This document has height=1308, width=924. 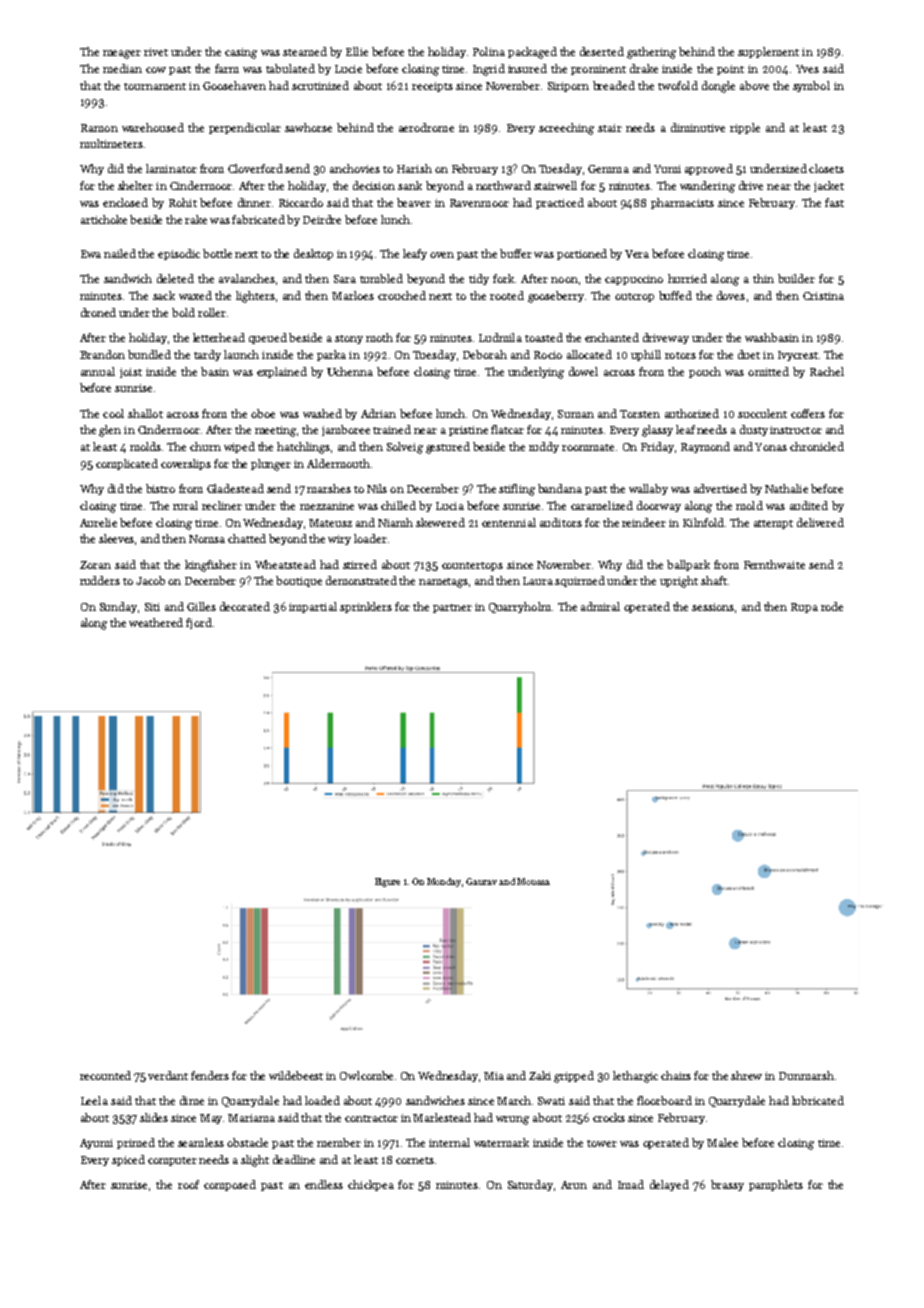 I want to click on Owlcombe, so click(x=366, y=1075).
